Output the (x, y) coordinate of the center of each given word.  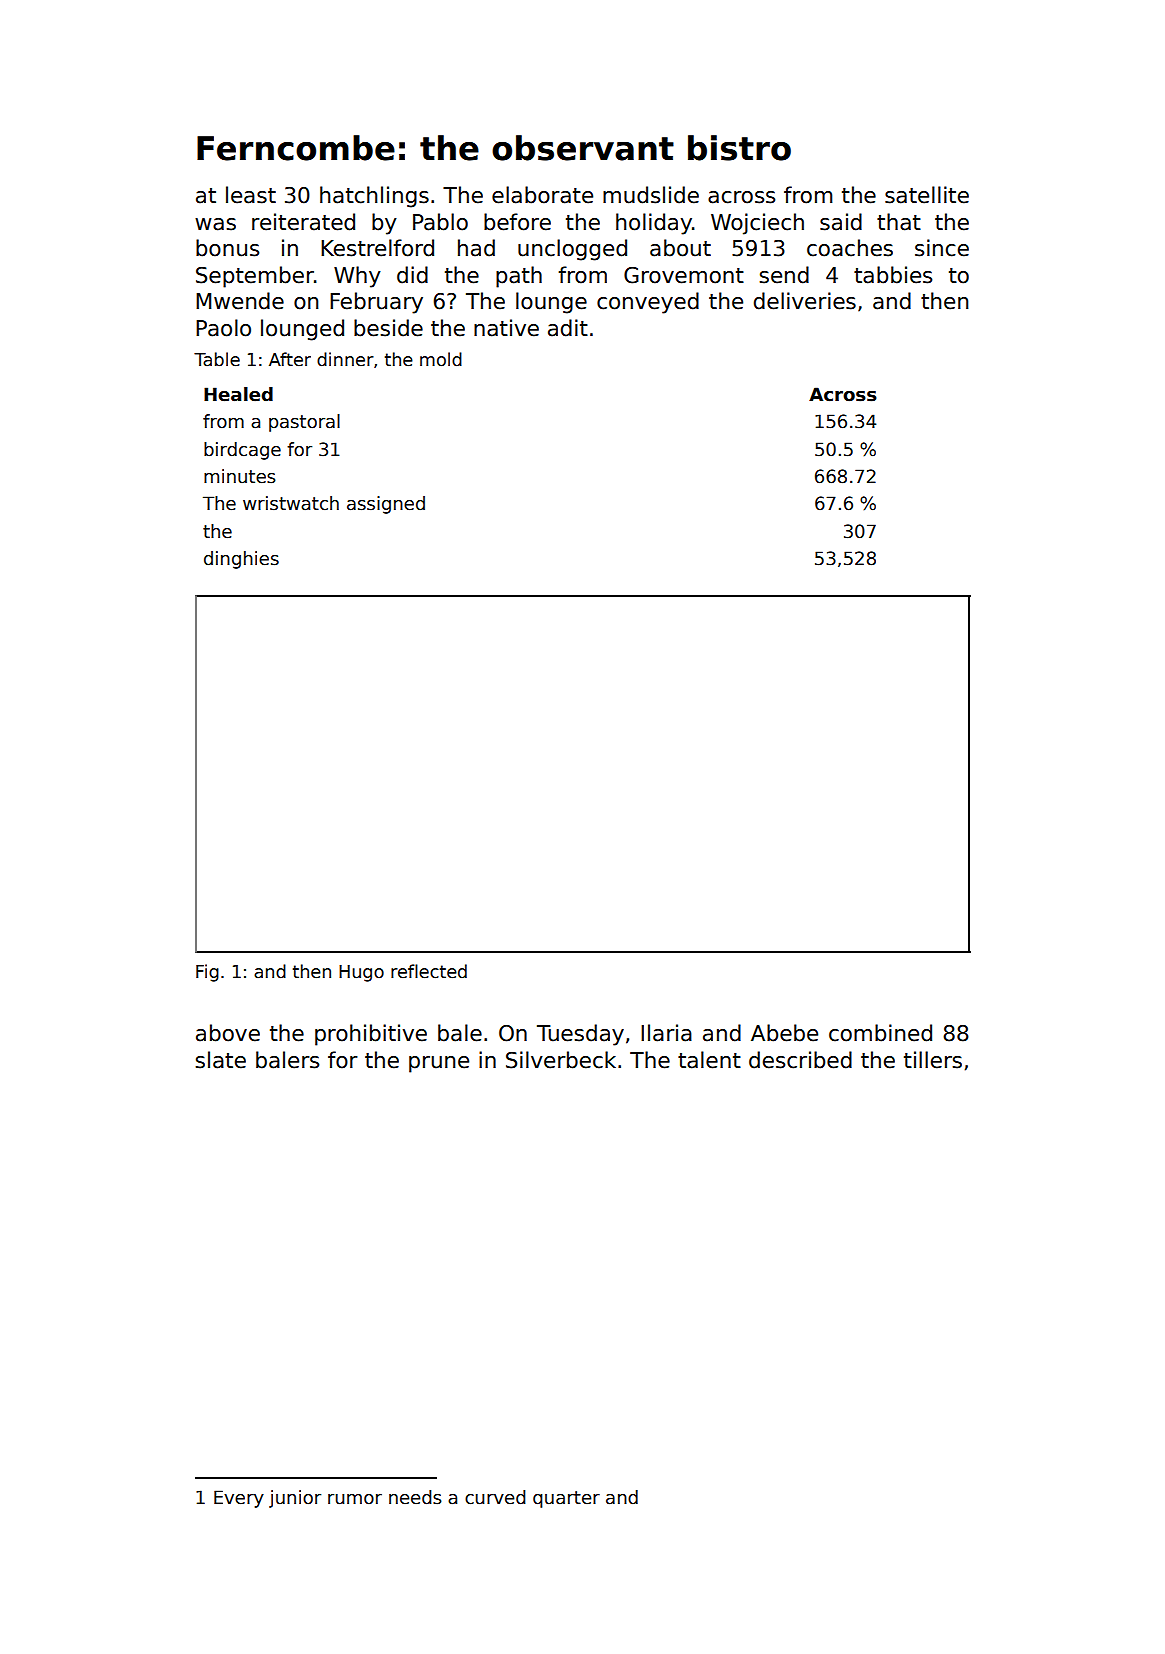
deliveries (805, 301)
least (251, 195)
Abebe (784, 1033)
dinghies (241, 560)
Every (239, 1499)
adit (568, 328)
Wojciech (757, 224)
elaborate (542, 195)
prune (439, 1064)
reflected (429, 971)
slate (220, 1060)
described (800, 1060)
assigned (386, 505)
